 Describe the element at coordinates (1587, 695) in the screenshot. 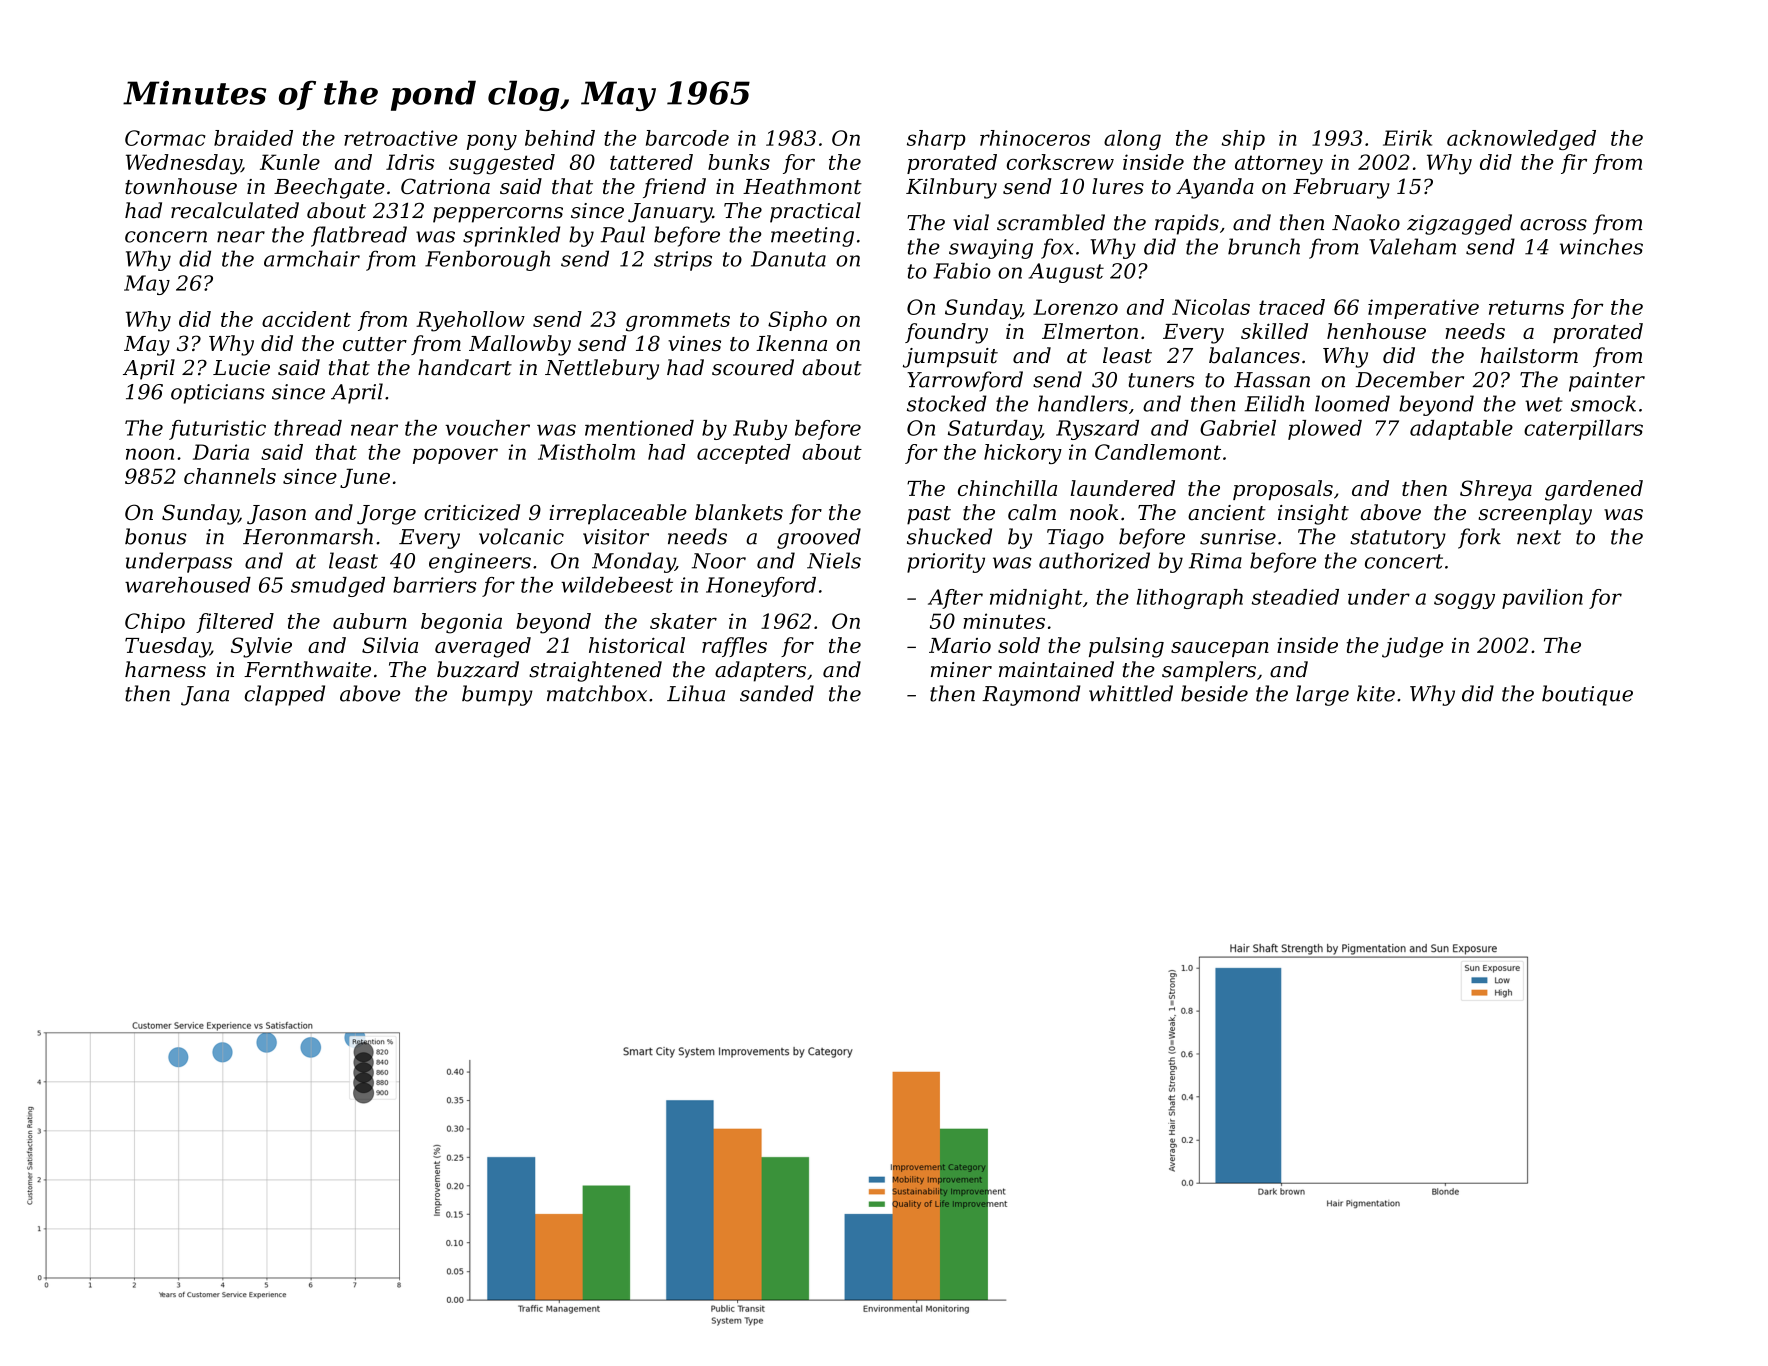

I see `boutique` at that location.
